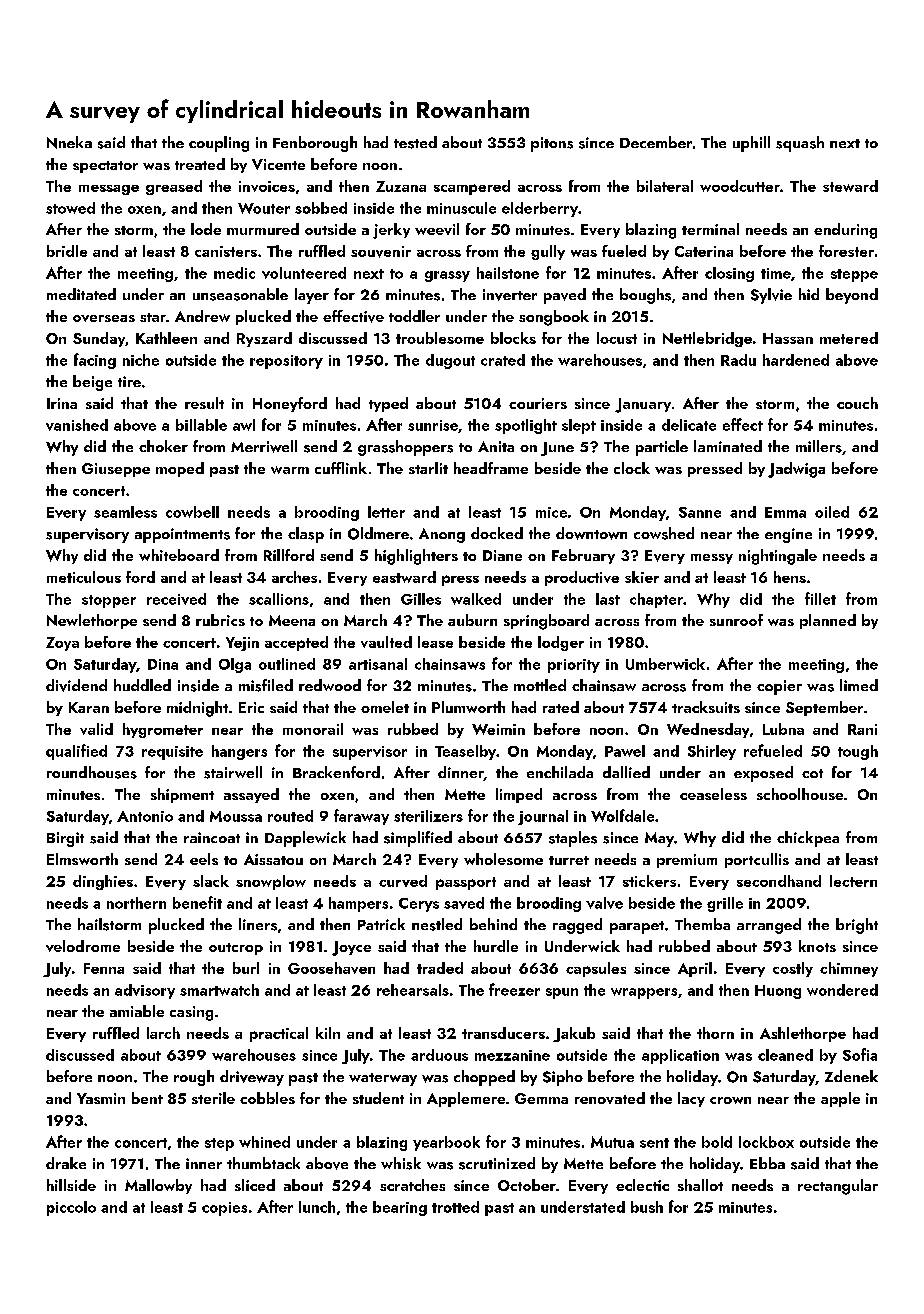 This screenshot has width=924, height=1314. I want to click on eclectic, so click(642, 1185).
